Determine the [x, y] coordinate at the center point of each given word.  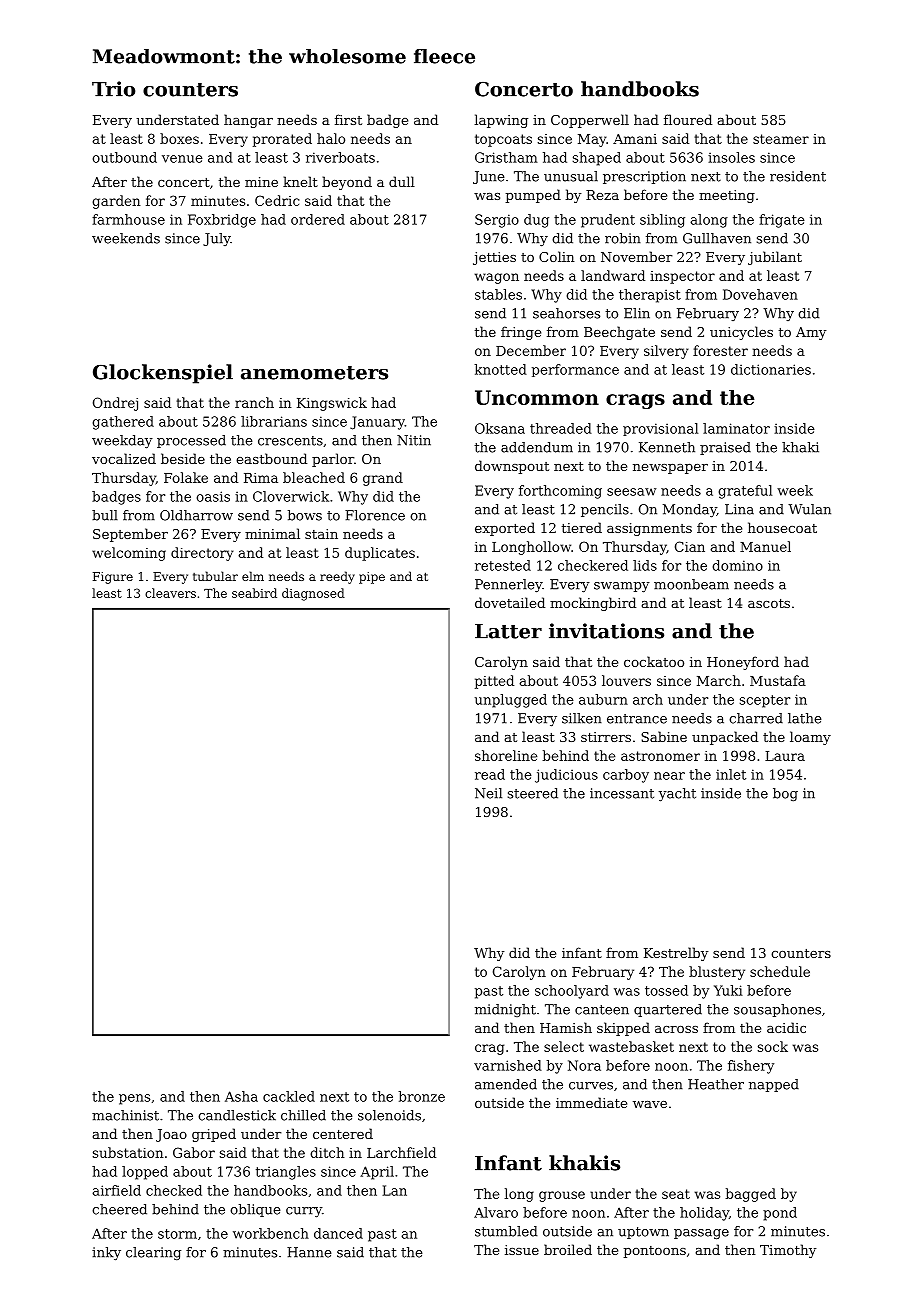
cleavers [170, 593]
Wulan [809, 509]
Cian [690, 546]
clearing [153, 1253]
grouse [562, 1196]
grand [383, 479]
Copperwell [590, 121]
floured [688, 119]
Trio [113, 89]
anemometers [314, 373]
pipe [372, 578]
